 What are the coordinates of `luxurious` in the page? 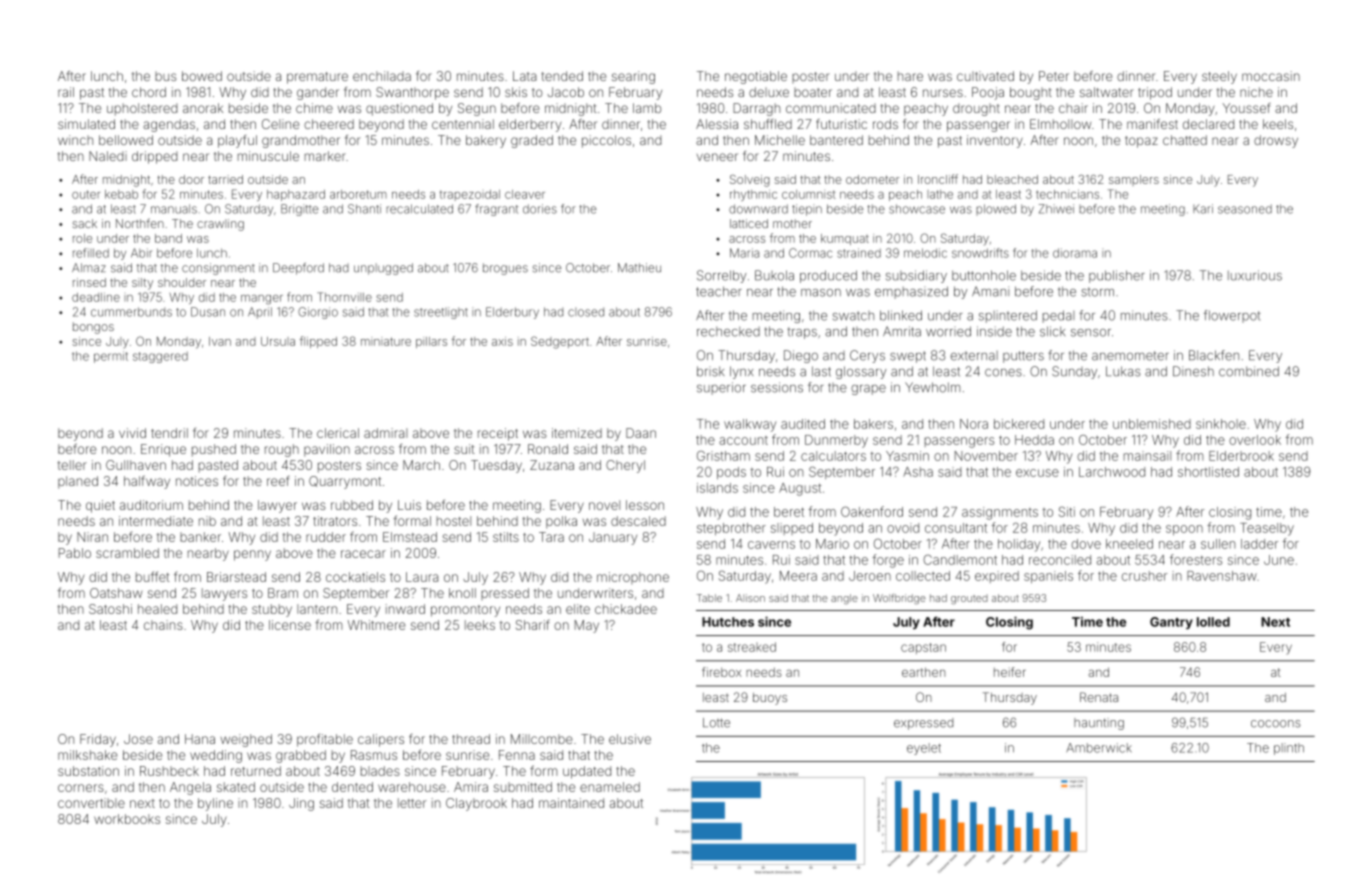 It's located at (1255, 275).
